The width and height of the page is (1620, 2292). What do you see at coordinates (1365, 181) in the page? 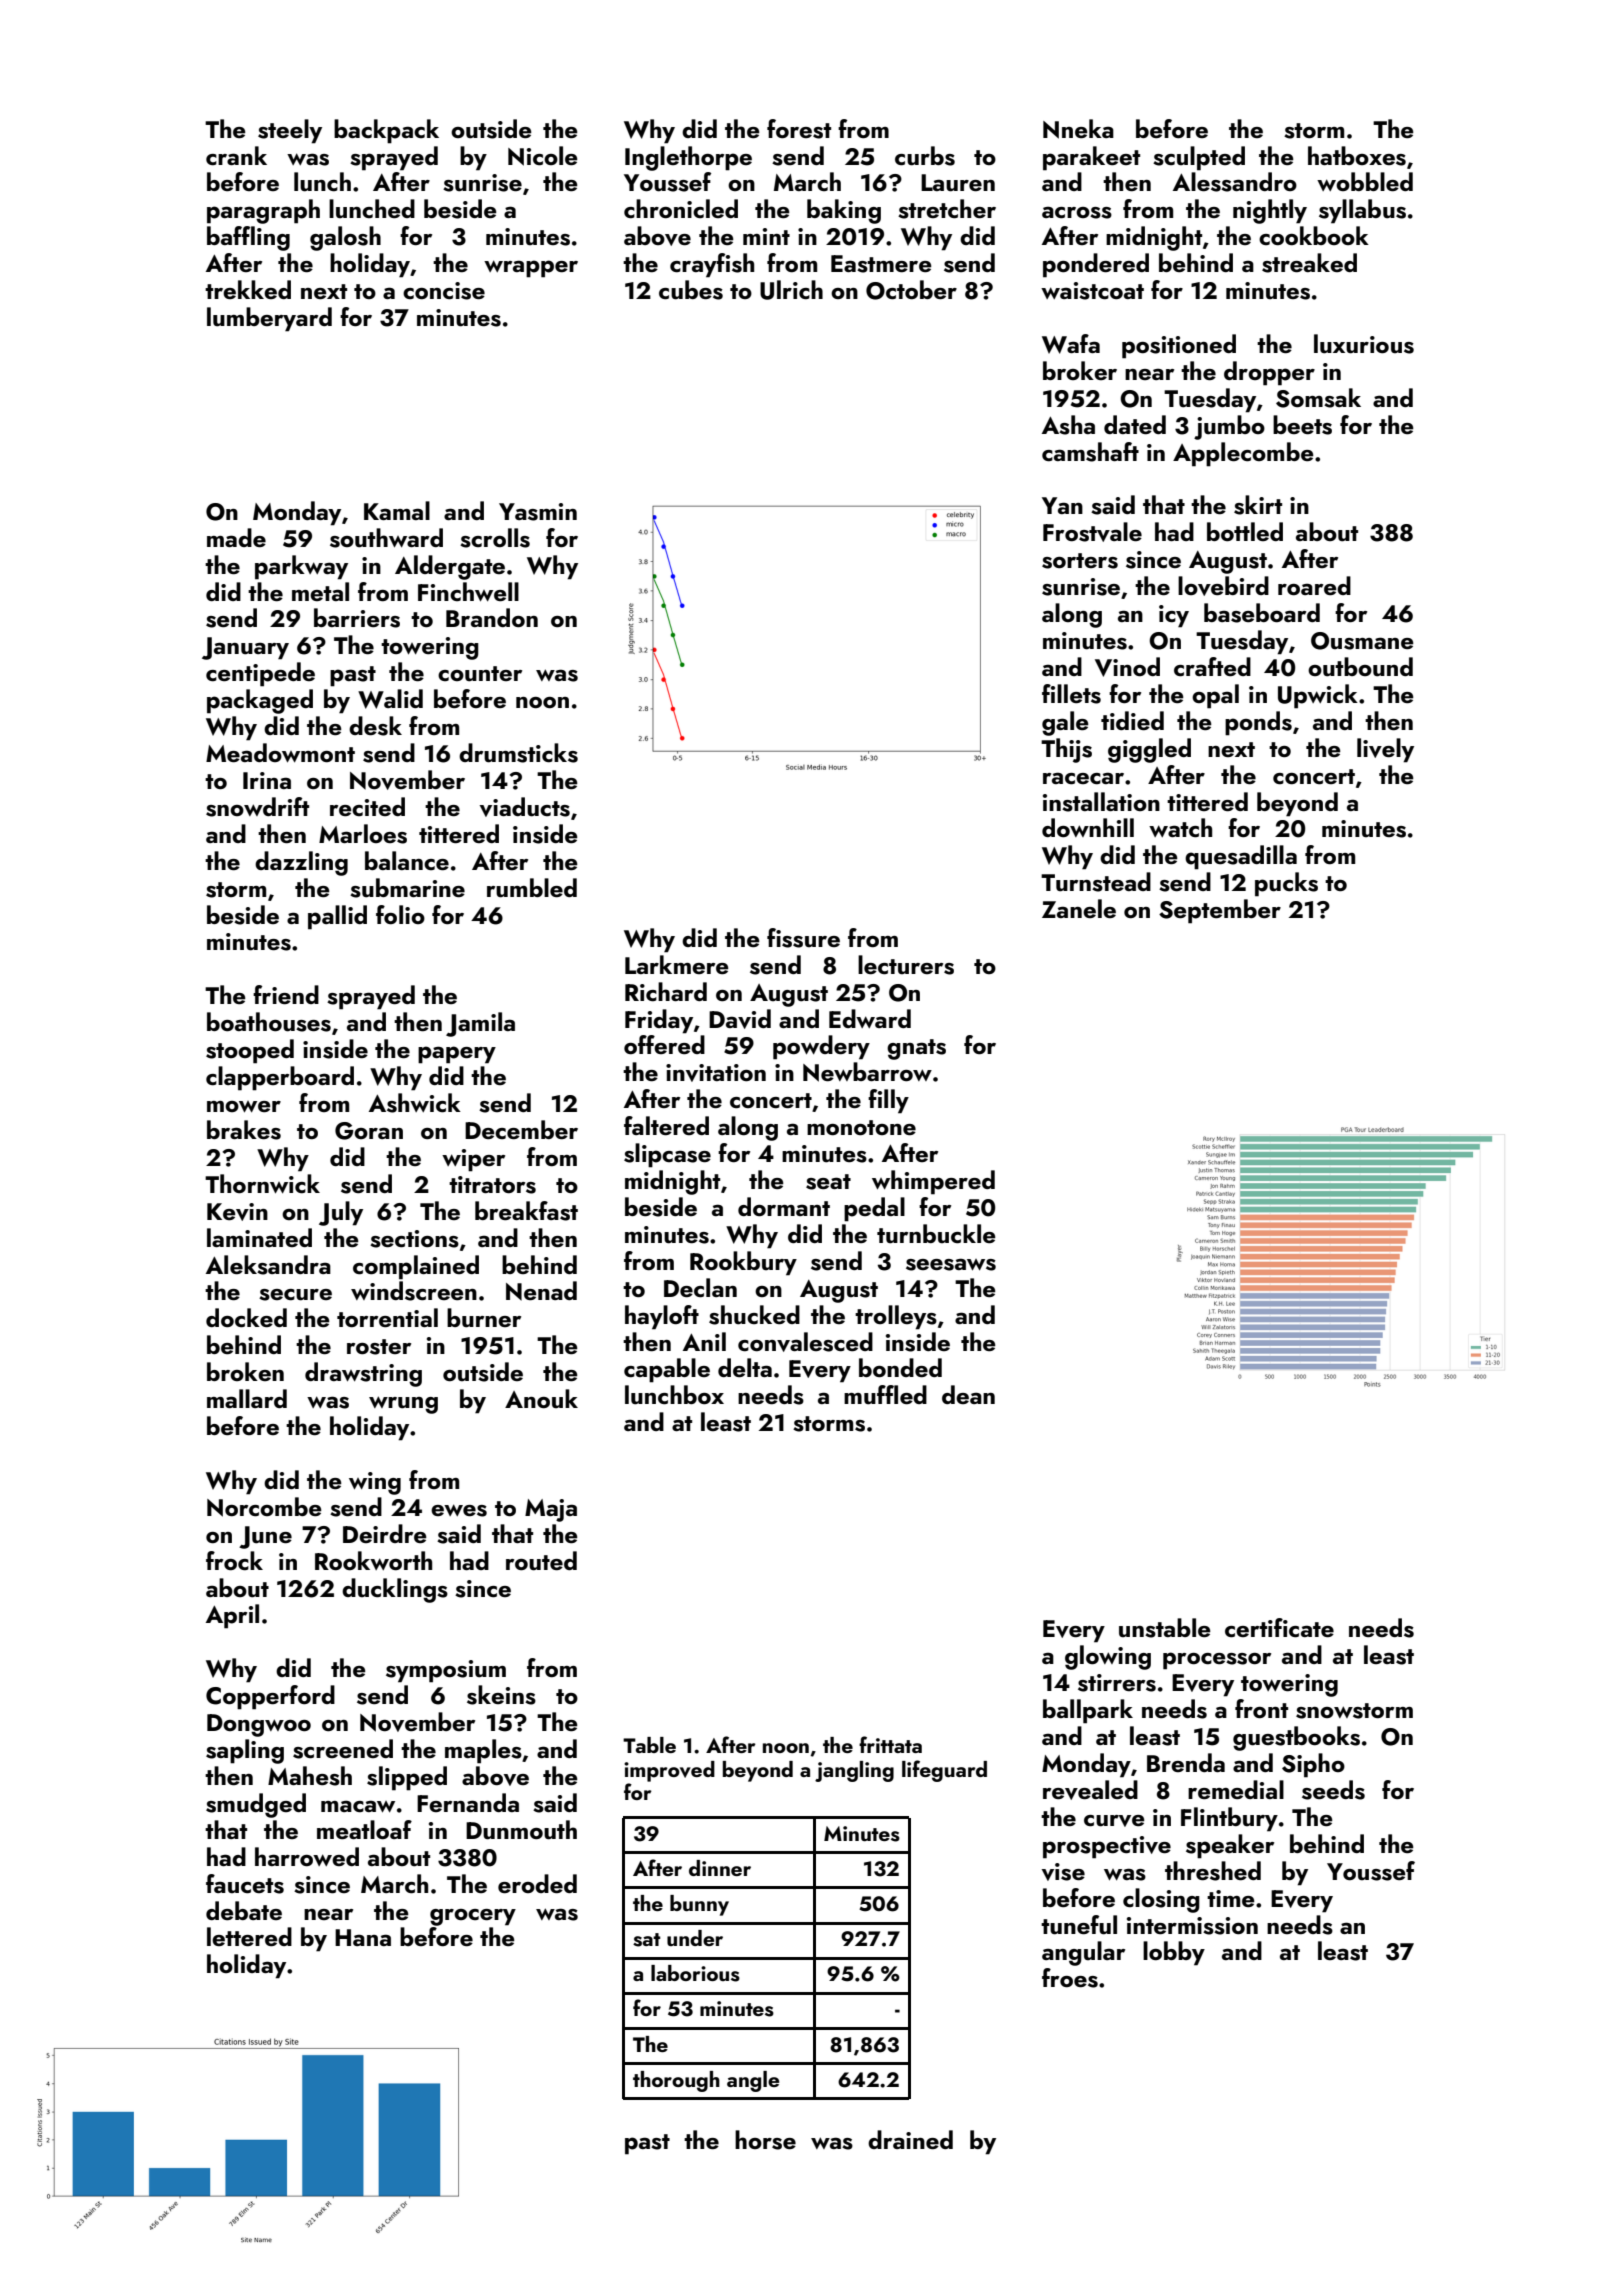
I see `wobbled` at bounding box center [1365, 181].
